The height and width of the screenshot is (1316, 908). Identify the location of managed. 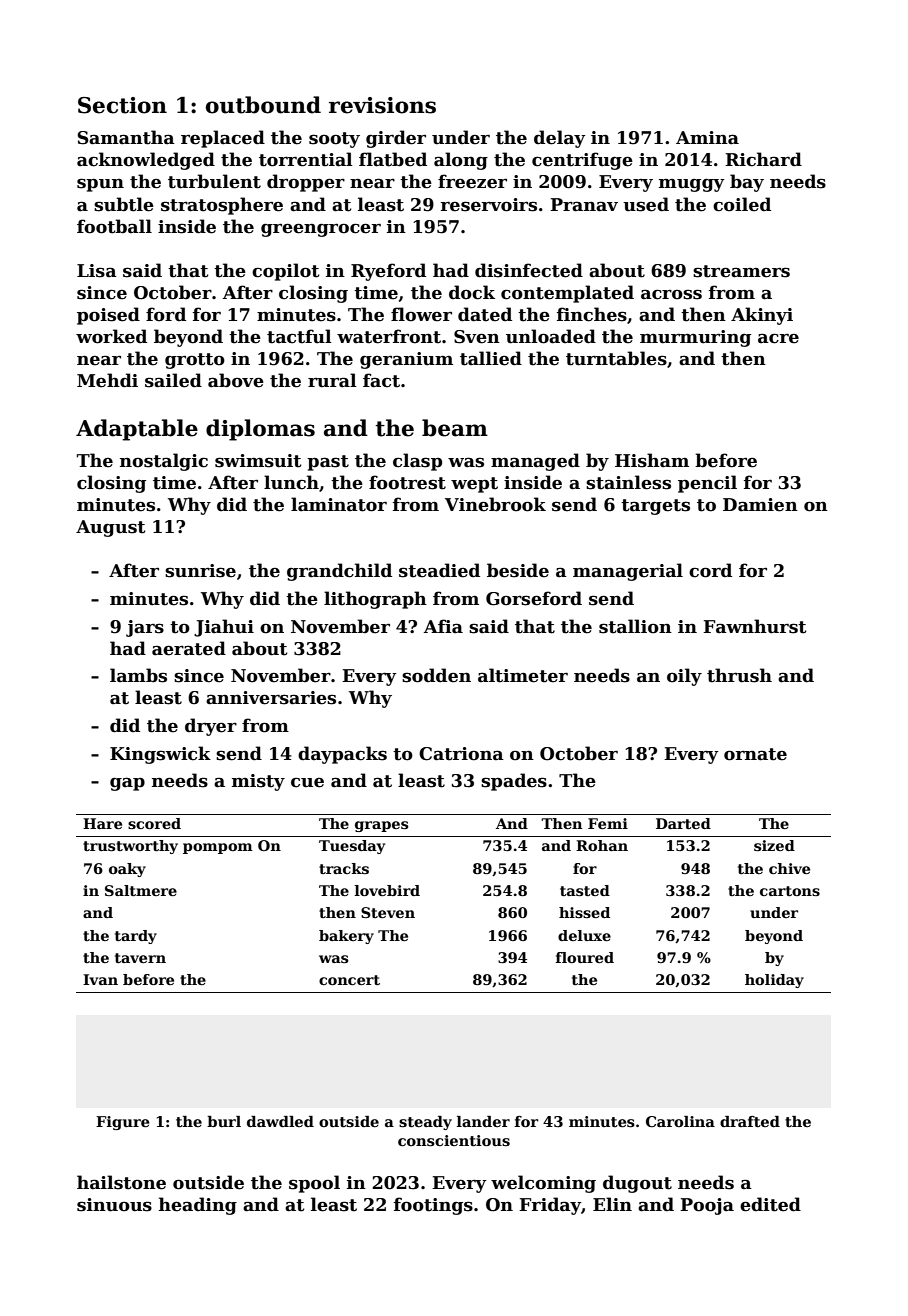
(535, 462).
